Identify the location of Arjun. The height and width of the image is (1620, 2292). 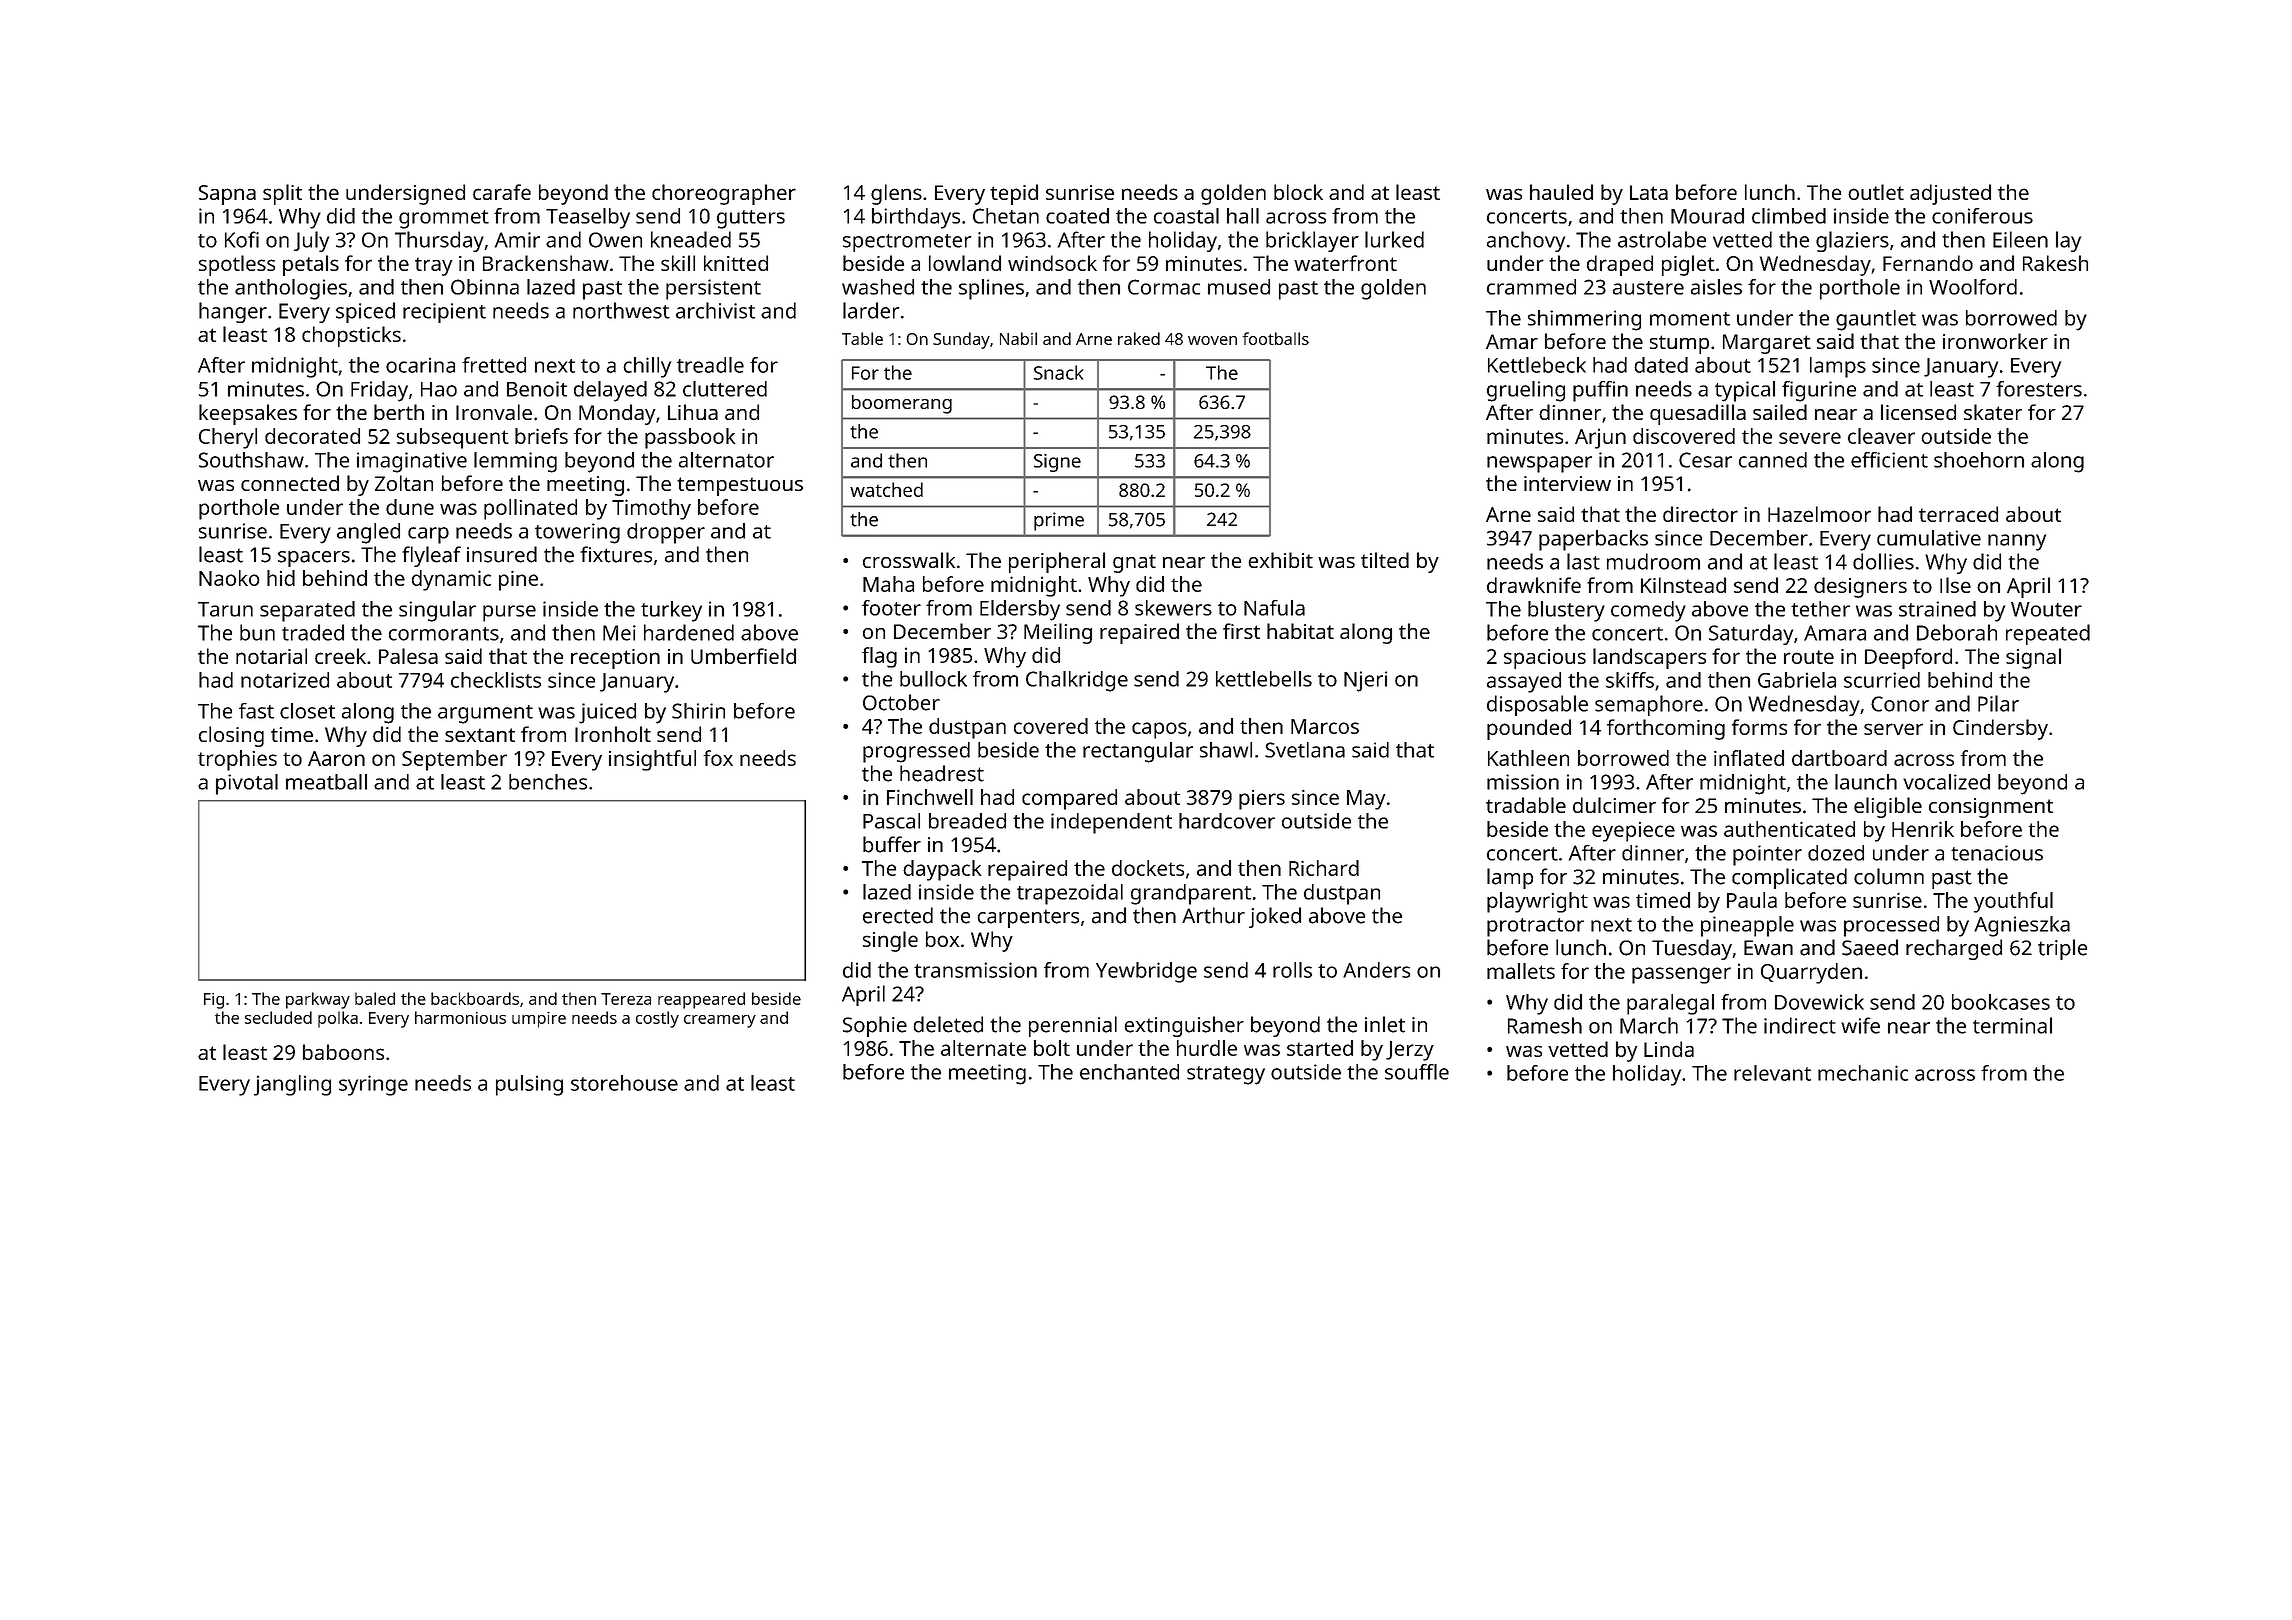
(1600, 438).
